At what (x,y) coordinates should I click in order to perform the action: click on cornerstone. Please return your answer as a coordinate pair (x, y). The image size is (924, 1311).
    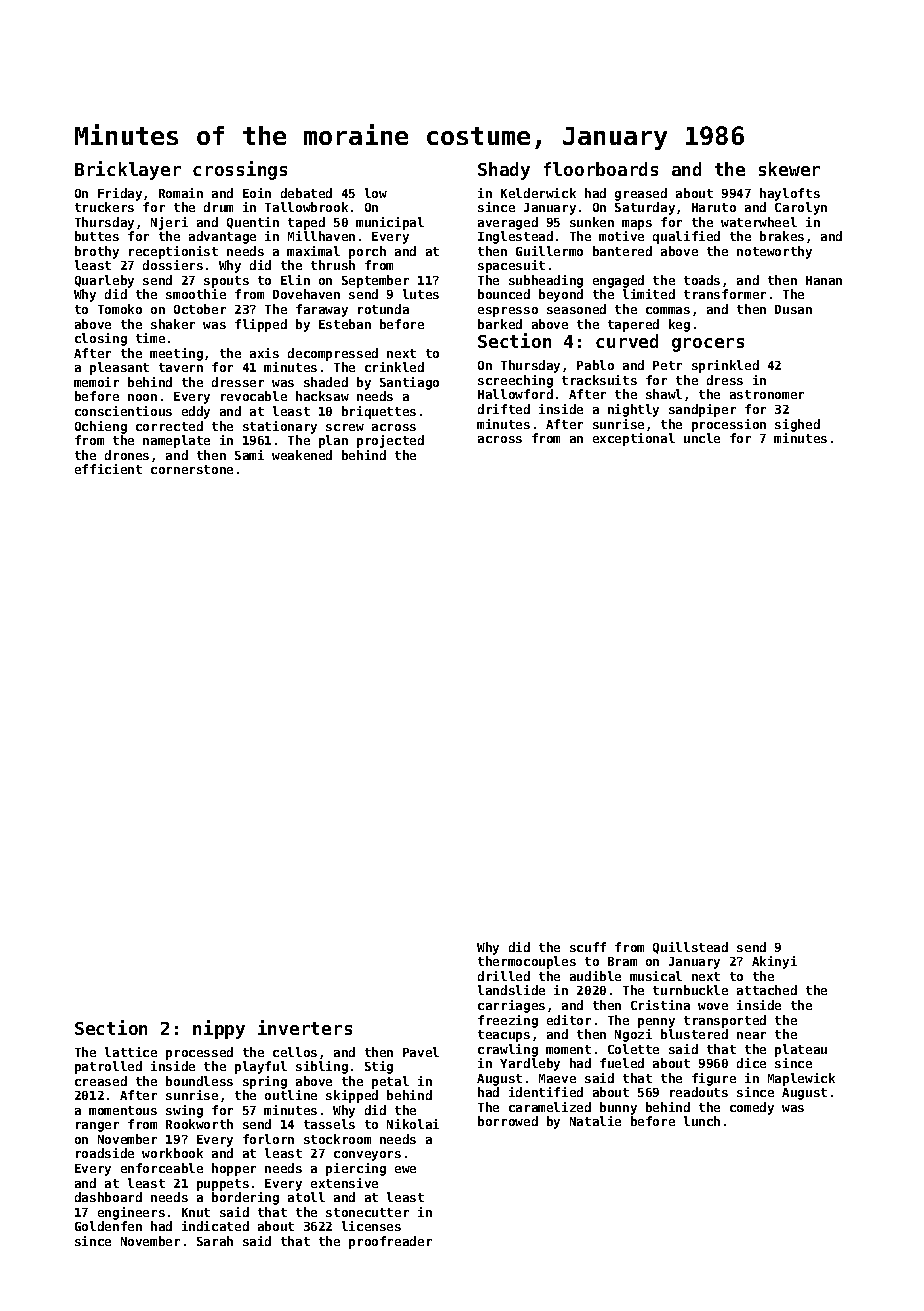
    Looking at the image, I should click on (192, 469).
